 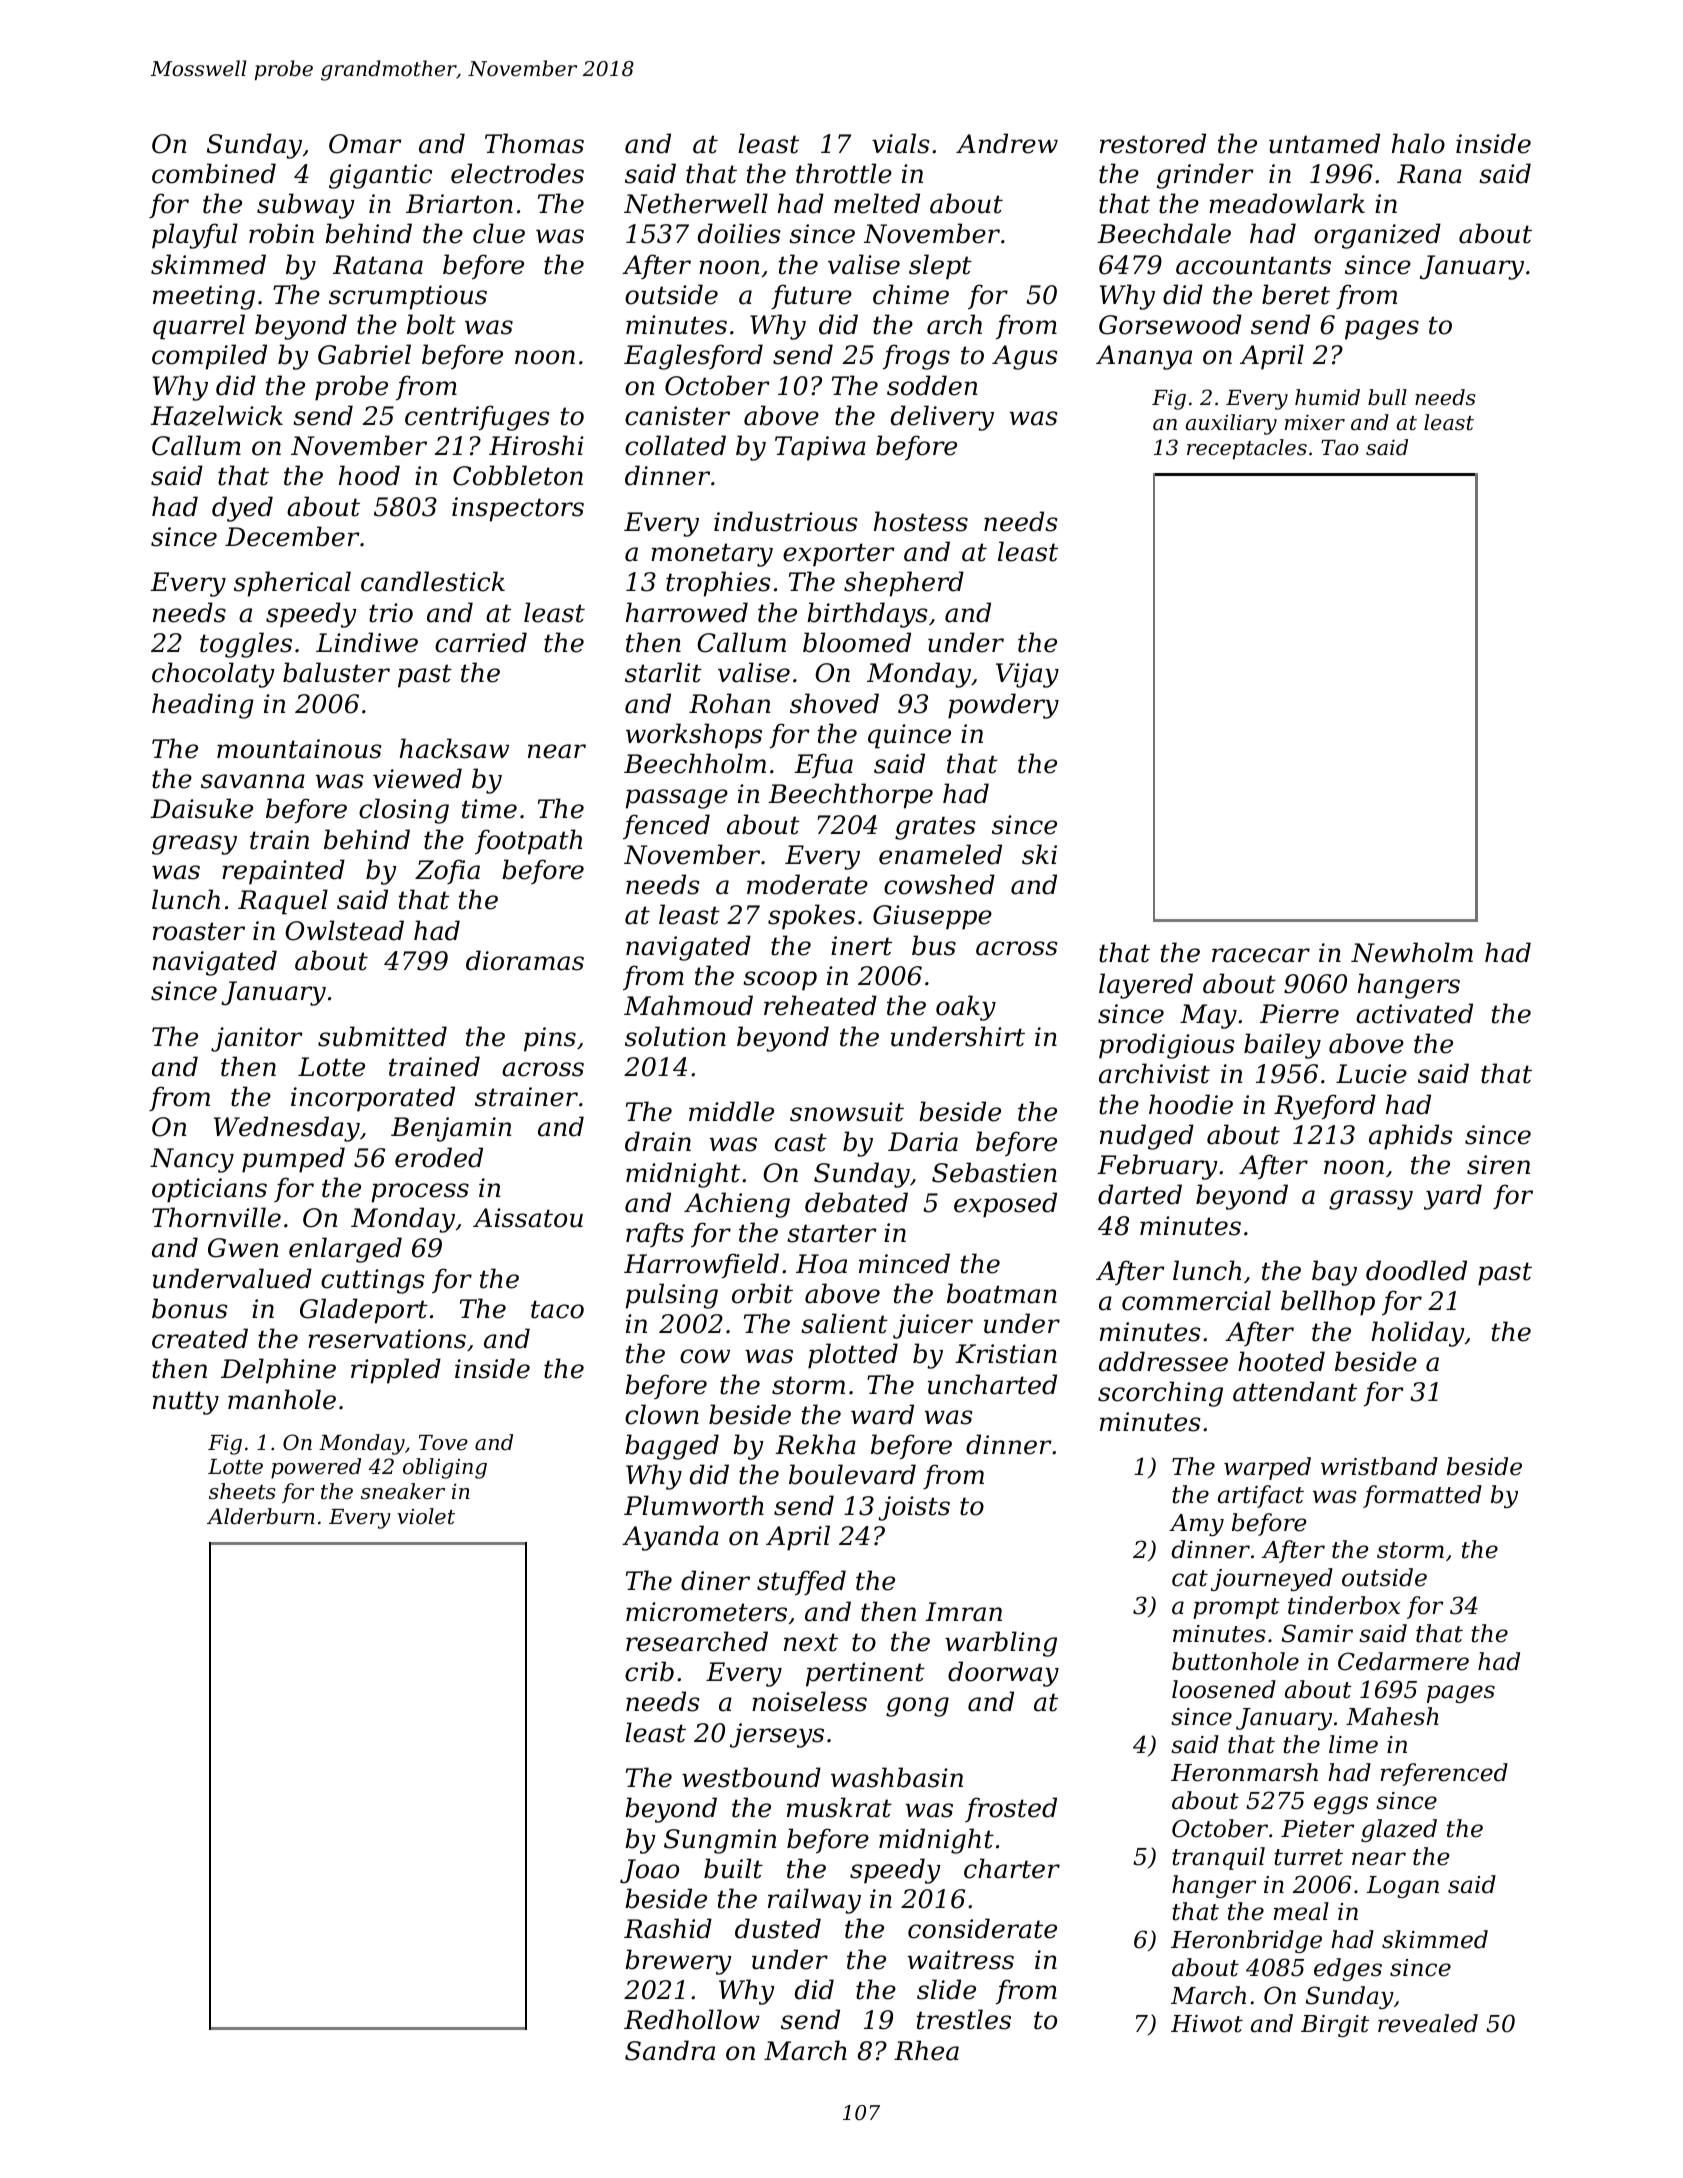 What do you see at coordinates (1027, 675) in the screenshot?
I see `Vijay` at bounding box center [1027, 675].
